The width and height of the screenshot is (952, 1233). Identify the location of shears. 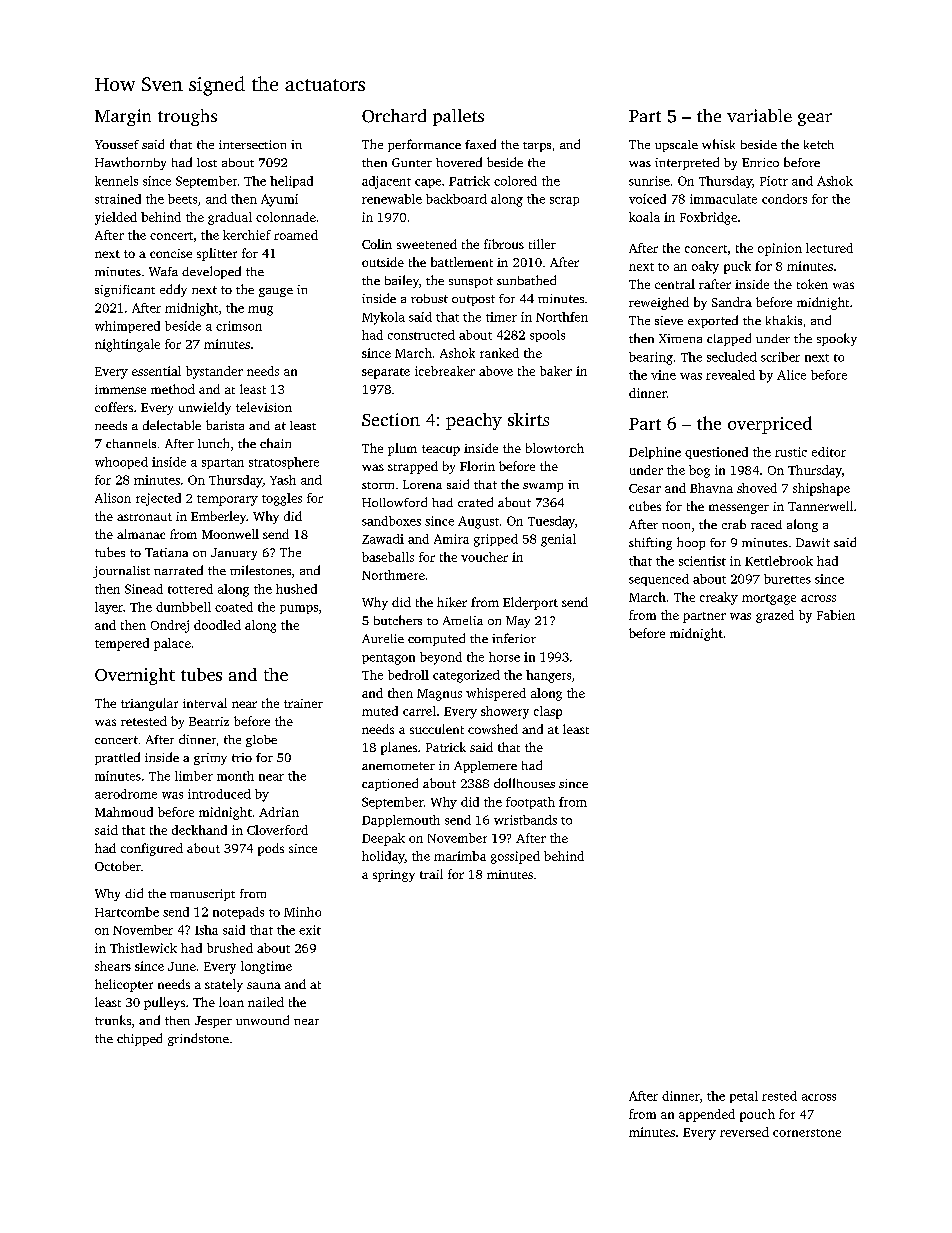
(113, 966).
